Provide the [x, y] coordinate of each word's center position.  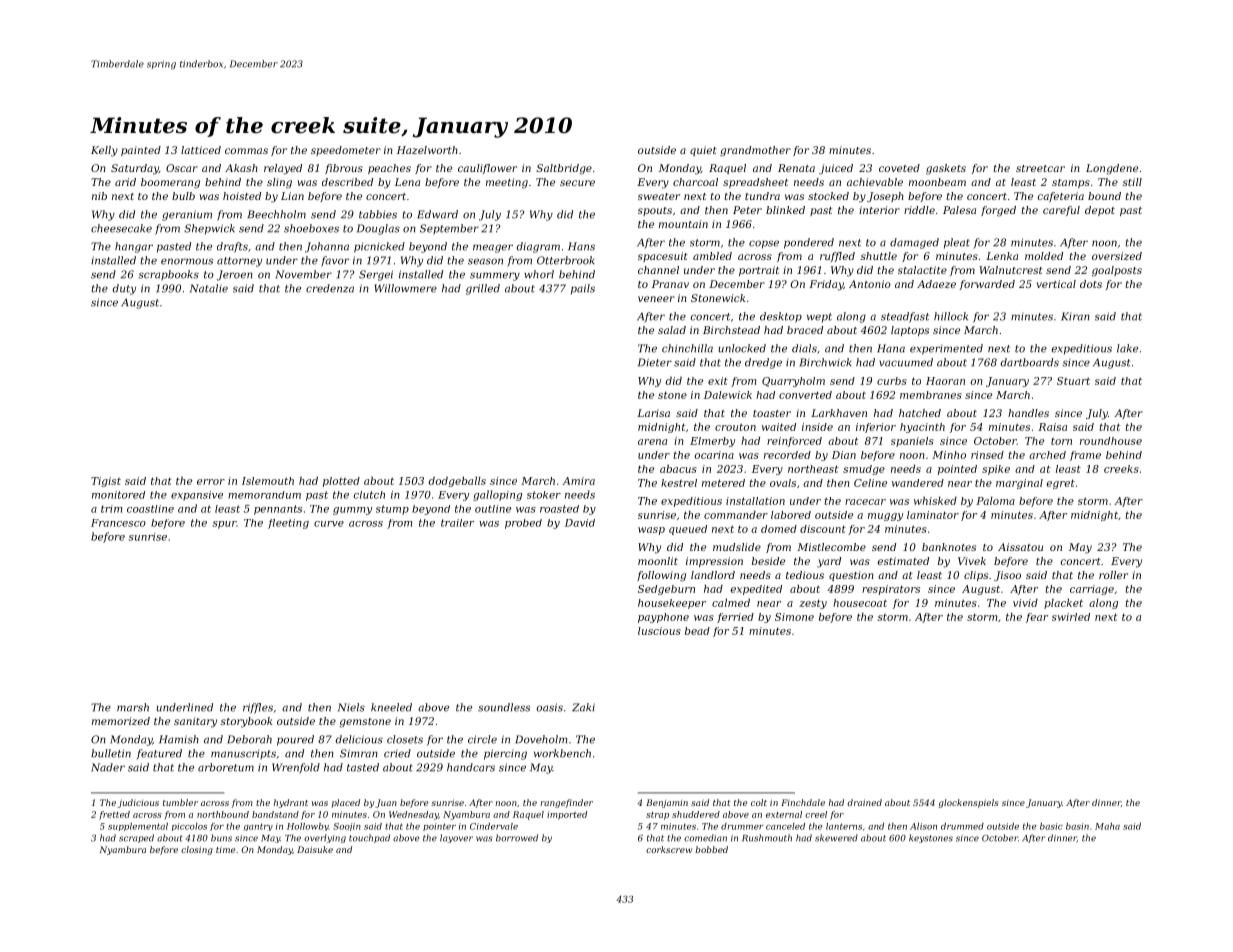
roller [1113, 575]
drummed [962, 826]
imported [567, 815]
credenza [330, 288]
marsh [133, 707]
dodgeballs [457, 482]
